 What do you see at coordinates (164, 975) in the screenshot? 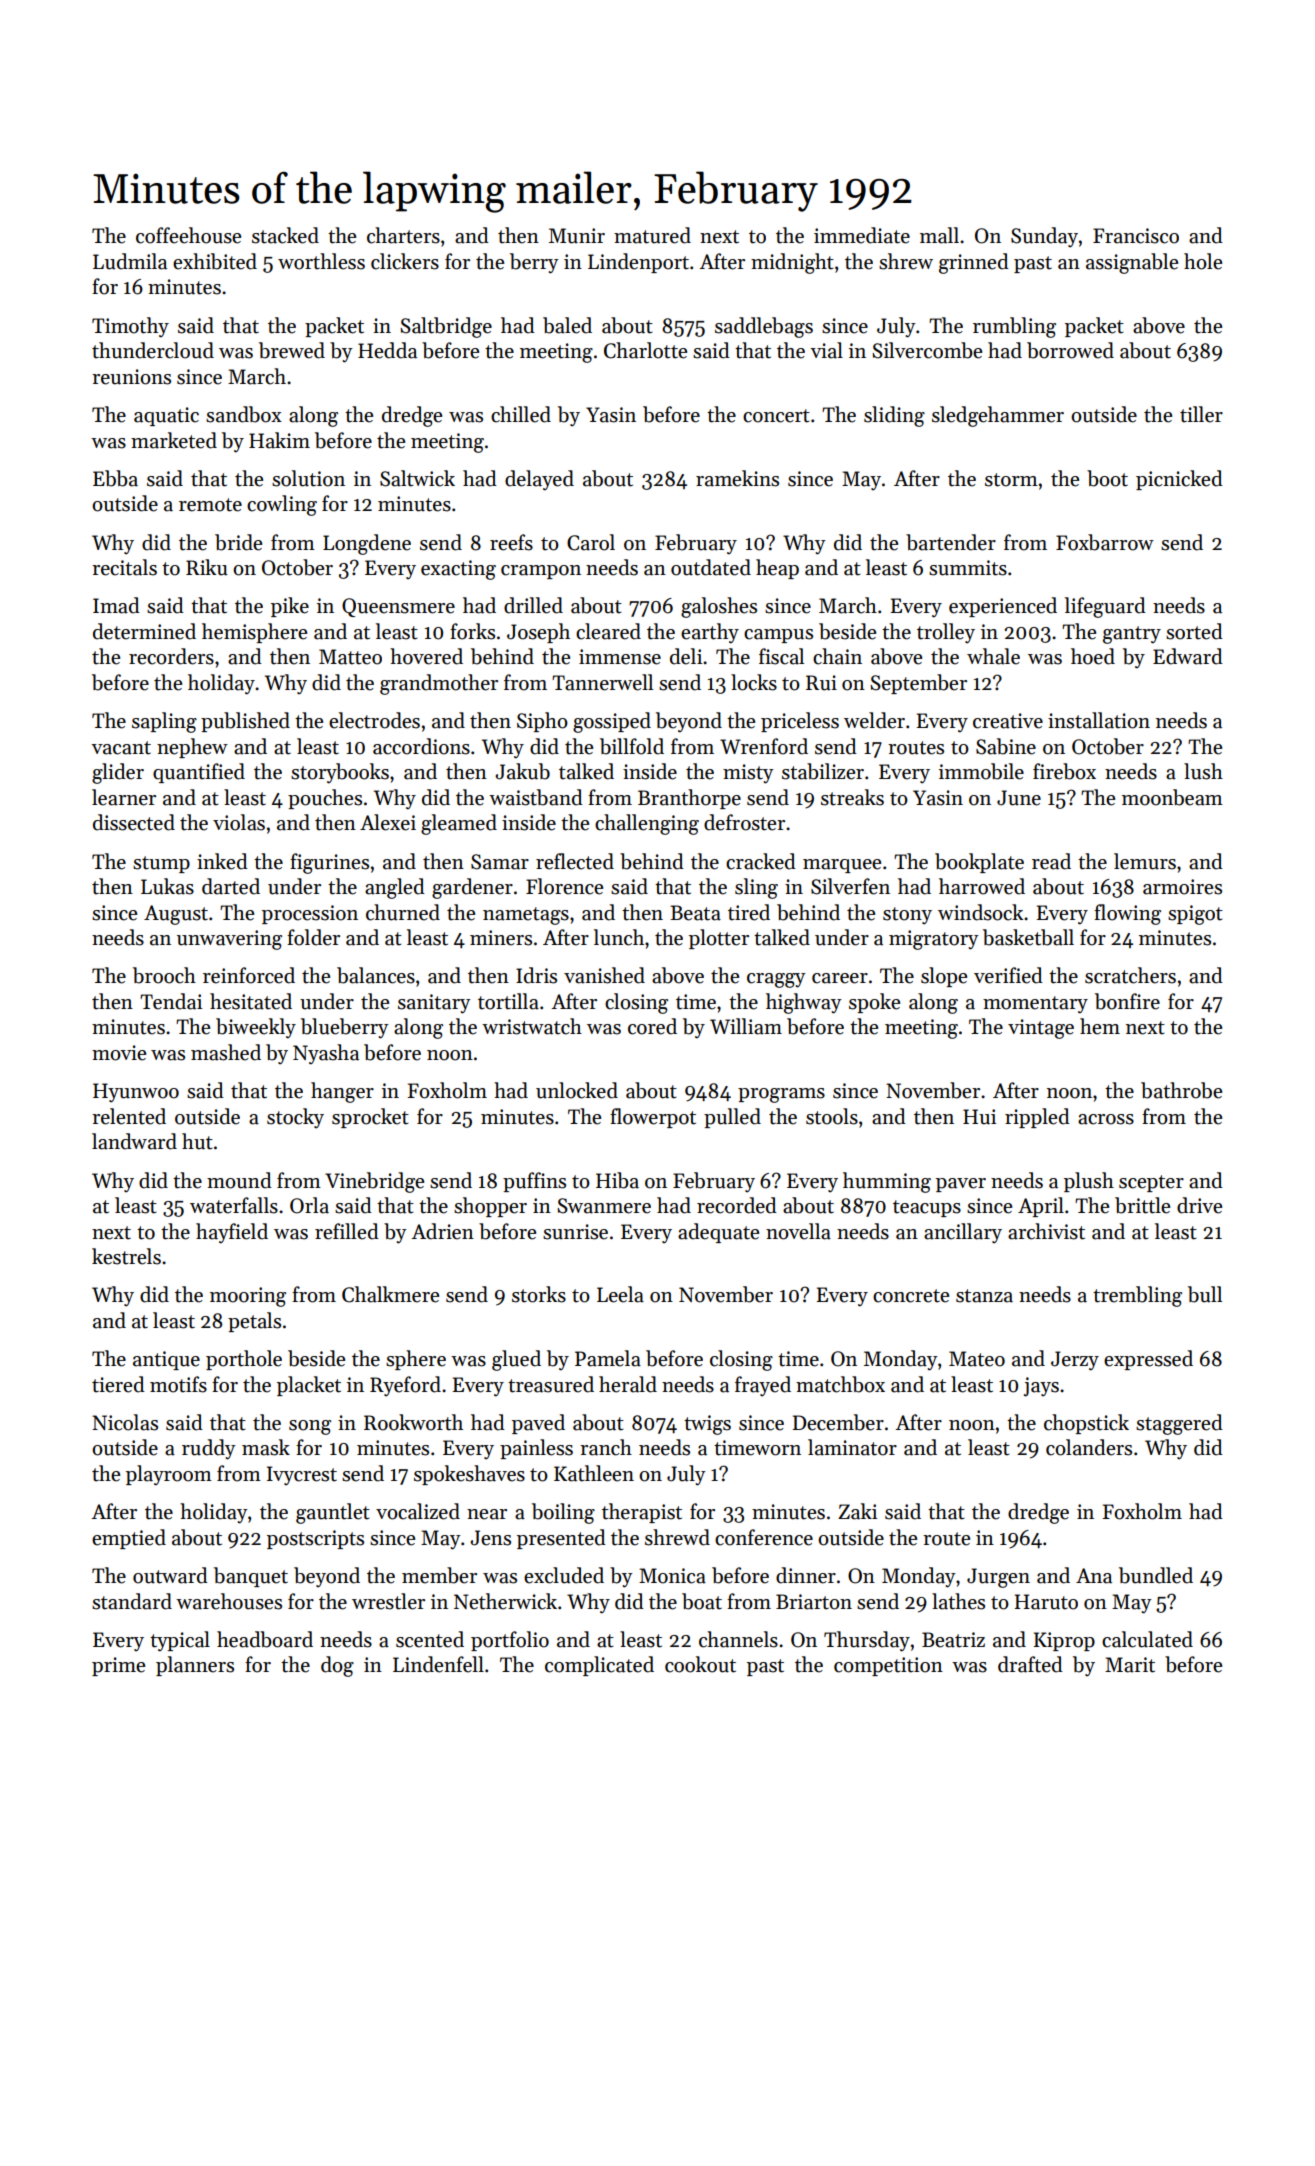
I see `brooch` at bounding box center [164, 975].
